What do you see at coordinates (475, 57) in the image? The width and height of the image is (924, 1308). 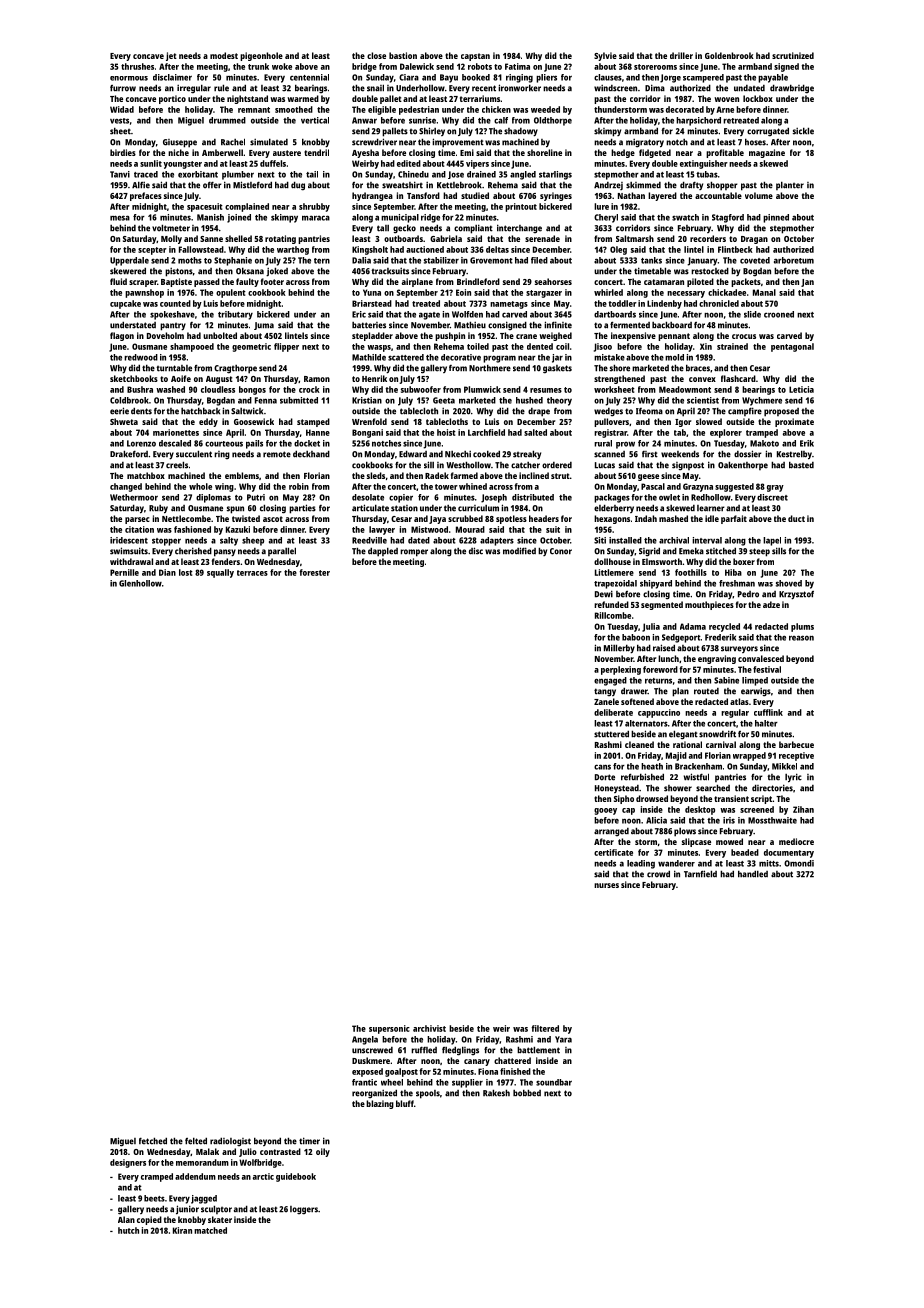 I see `capstan` at bounding box center [475, 57].
